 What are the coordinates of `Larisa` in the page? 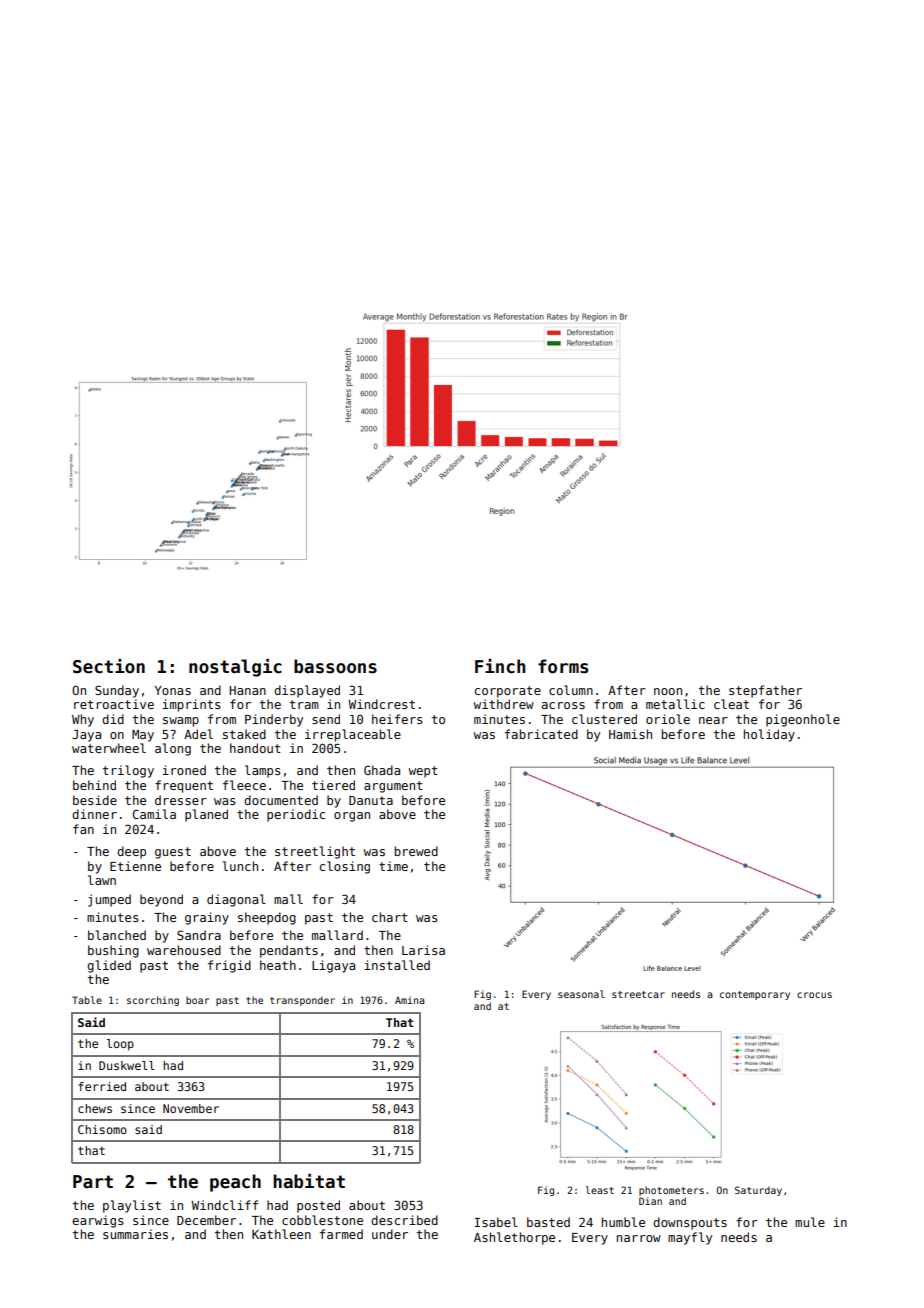 It's located at (423, 950).
